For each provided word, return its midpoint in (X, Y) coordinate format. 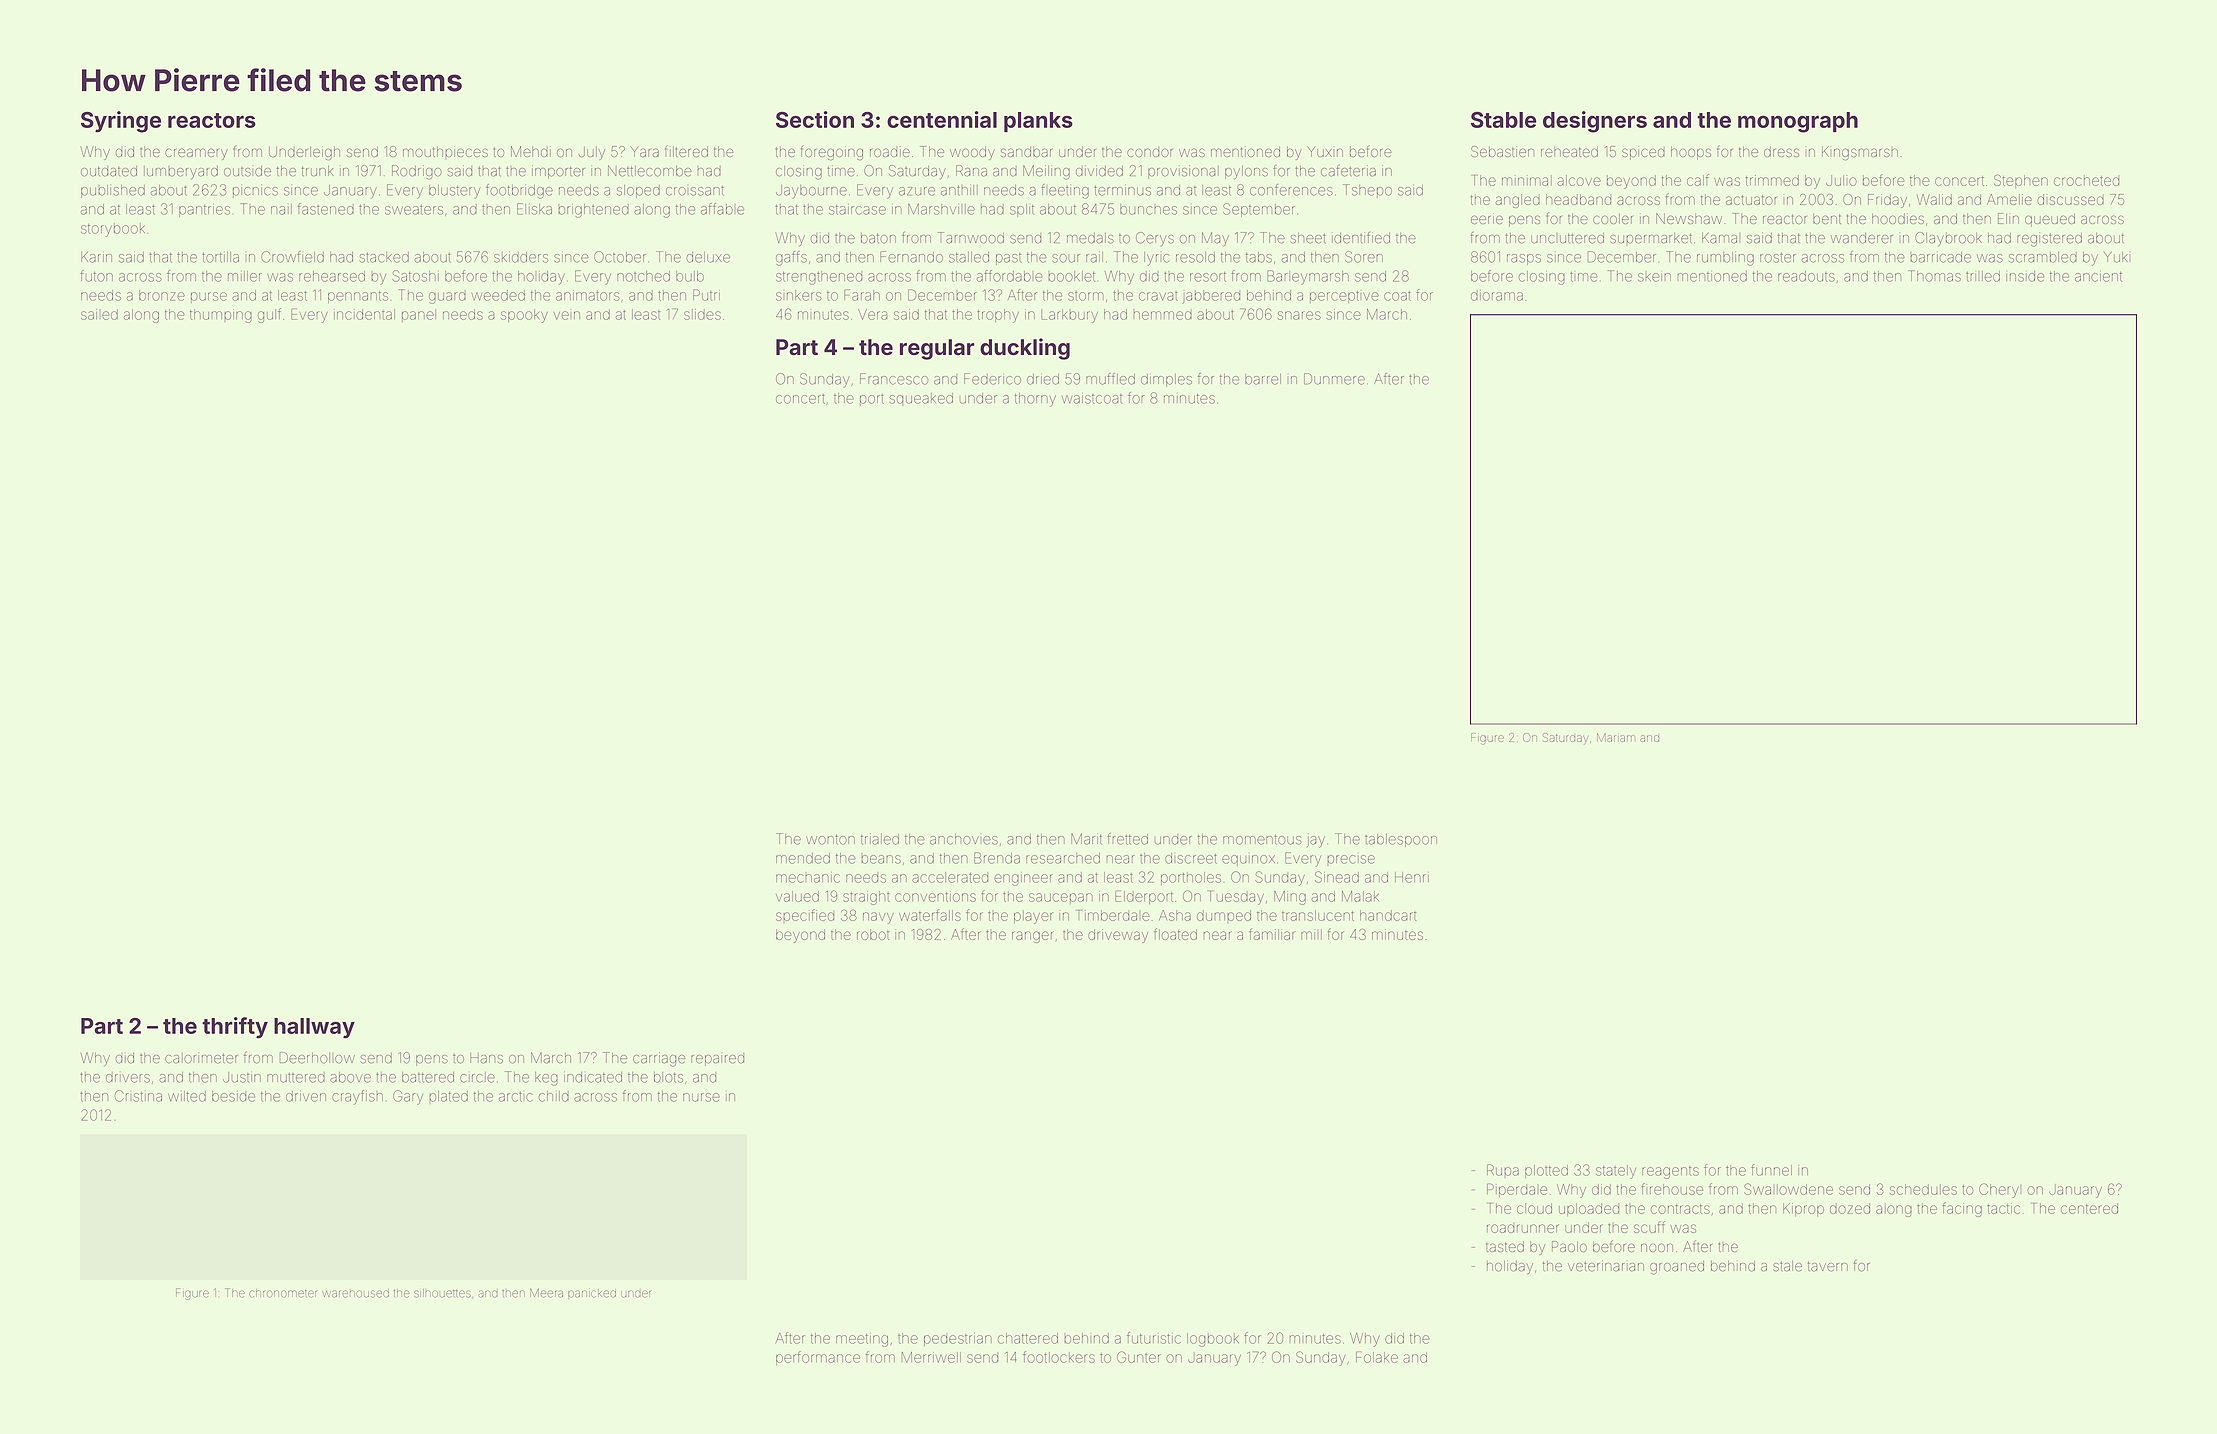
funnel (1771, 1170)
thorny (1035, 400)
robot (873, 934)
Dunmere (1334, 379)
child (554, 1096)
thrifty (235, 1028)
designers (1595, 122)
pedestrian (958, 1340)
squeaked (921, 398)
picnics (255, 192)
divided (1099, 171)
